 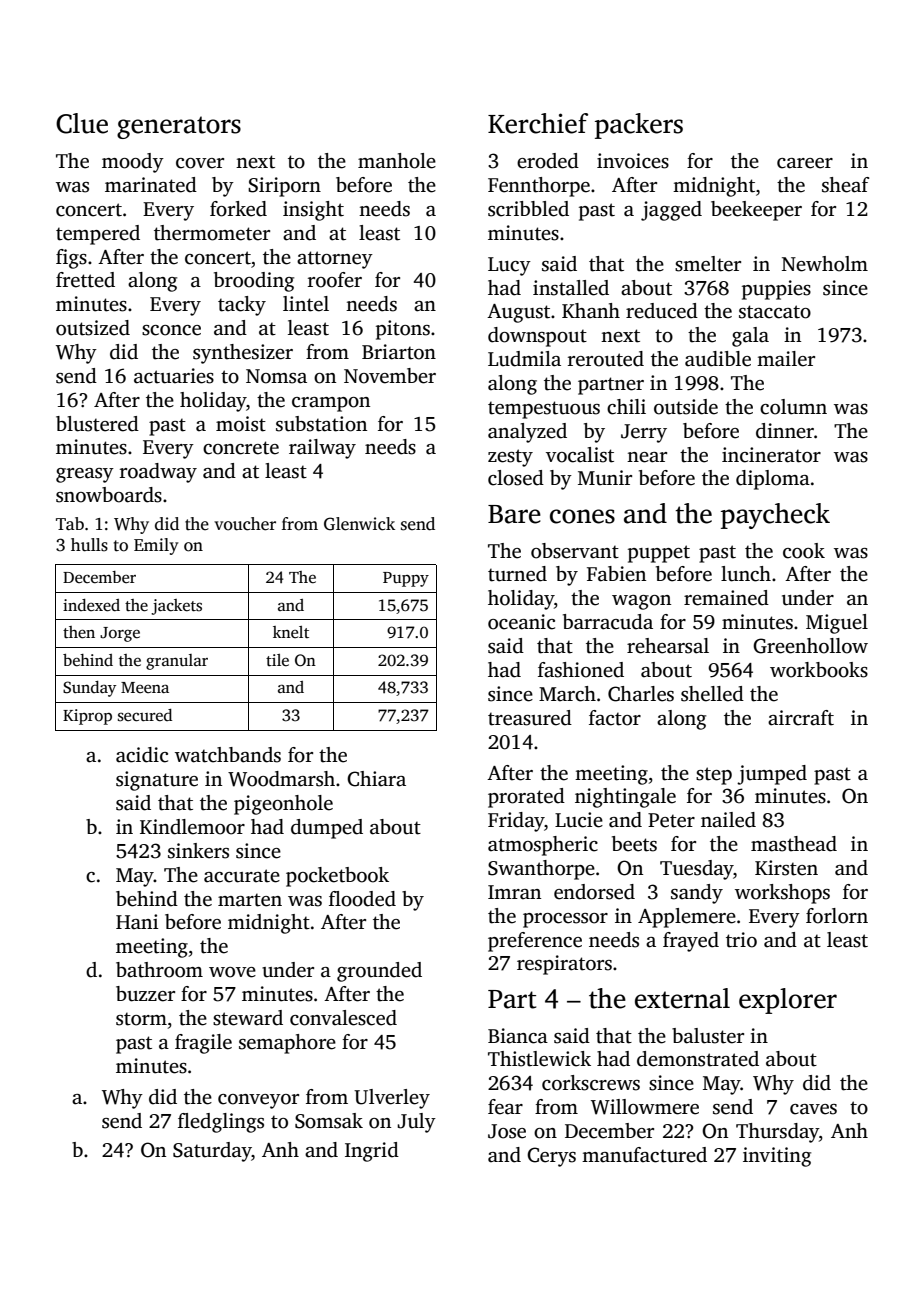 What do you see at coordinates (845, 185) in the image?
I see `sheaf` at bounding box center [845, 185].
